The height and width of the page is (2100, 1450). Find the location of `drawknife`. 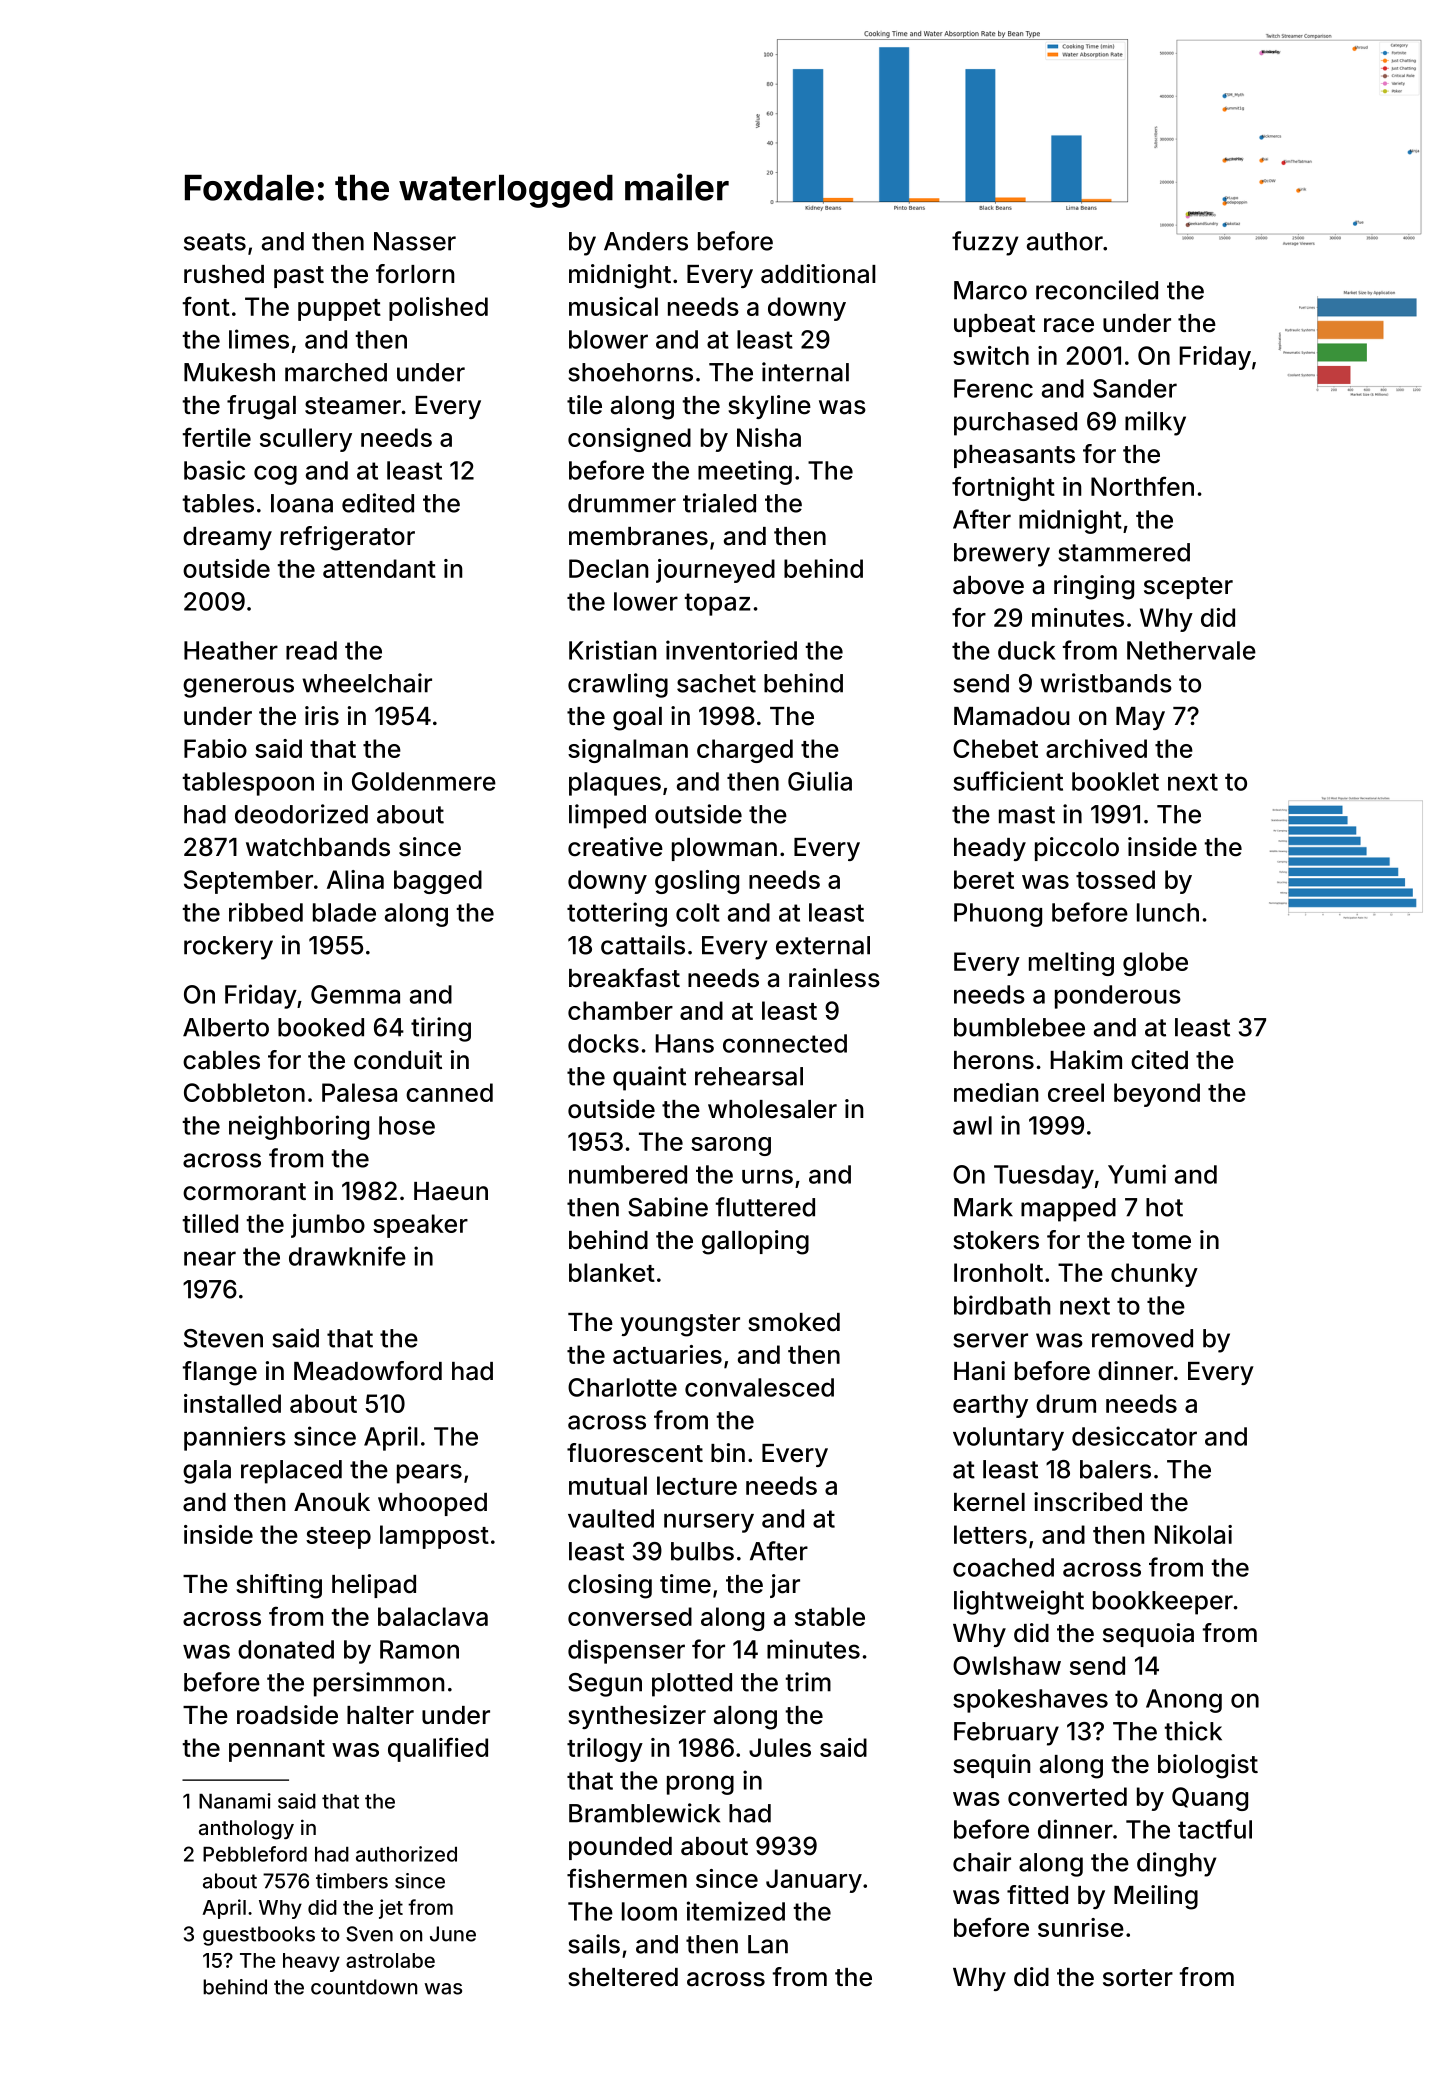

drawknife is located at coordinates (347, 1256).
